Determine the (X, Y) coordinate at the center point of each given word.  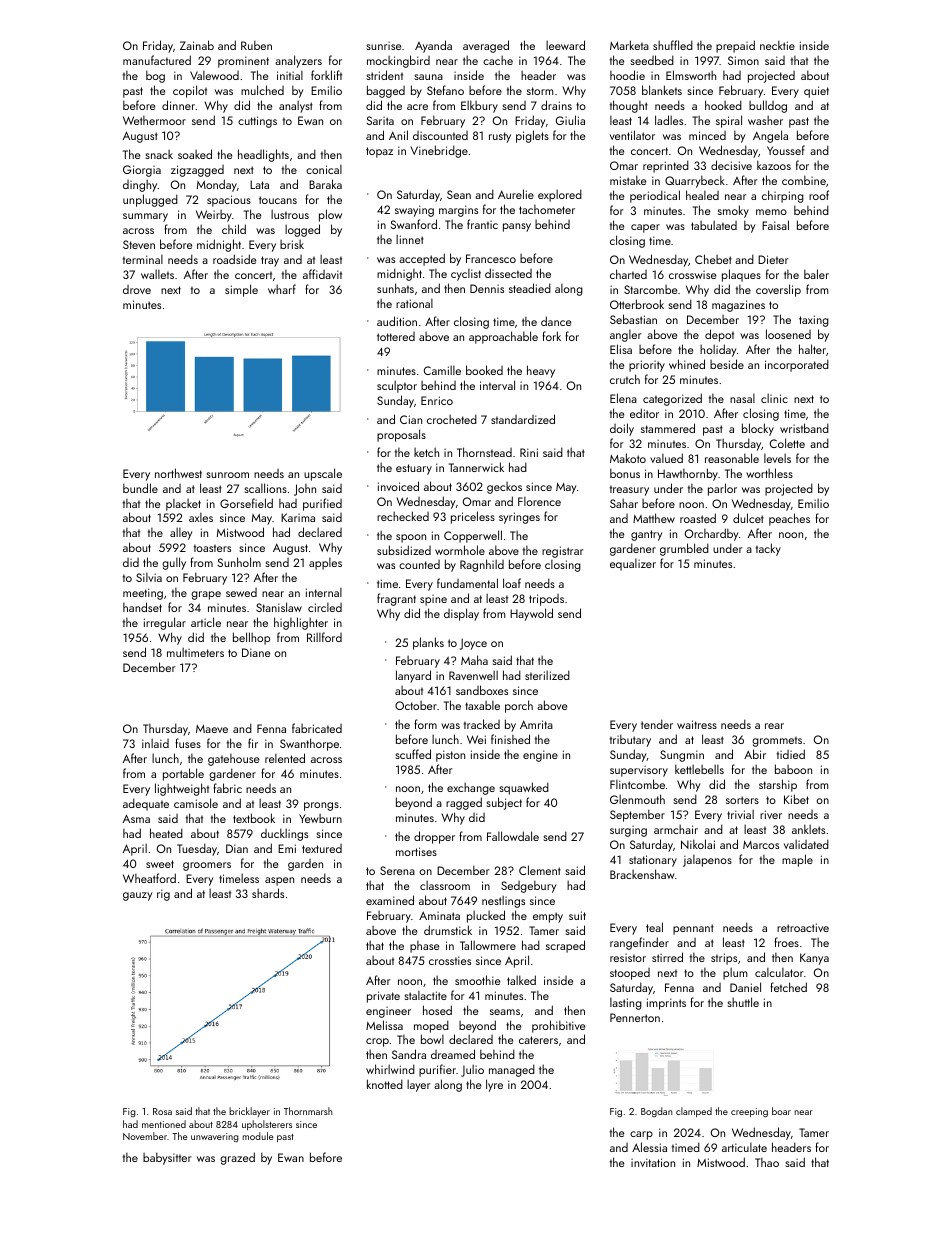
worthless (769, 473)
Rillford (324, 637)
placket (183, 505)
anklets (808, 829)
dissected (508, 273)
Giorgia (142, 171)
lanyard (413, 676)
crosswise (692, 275)
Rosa (162, 1111)
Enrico (437, 400)
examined (390, 900)
